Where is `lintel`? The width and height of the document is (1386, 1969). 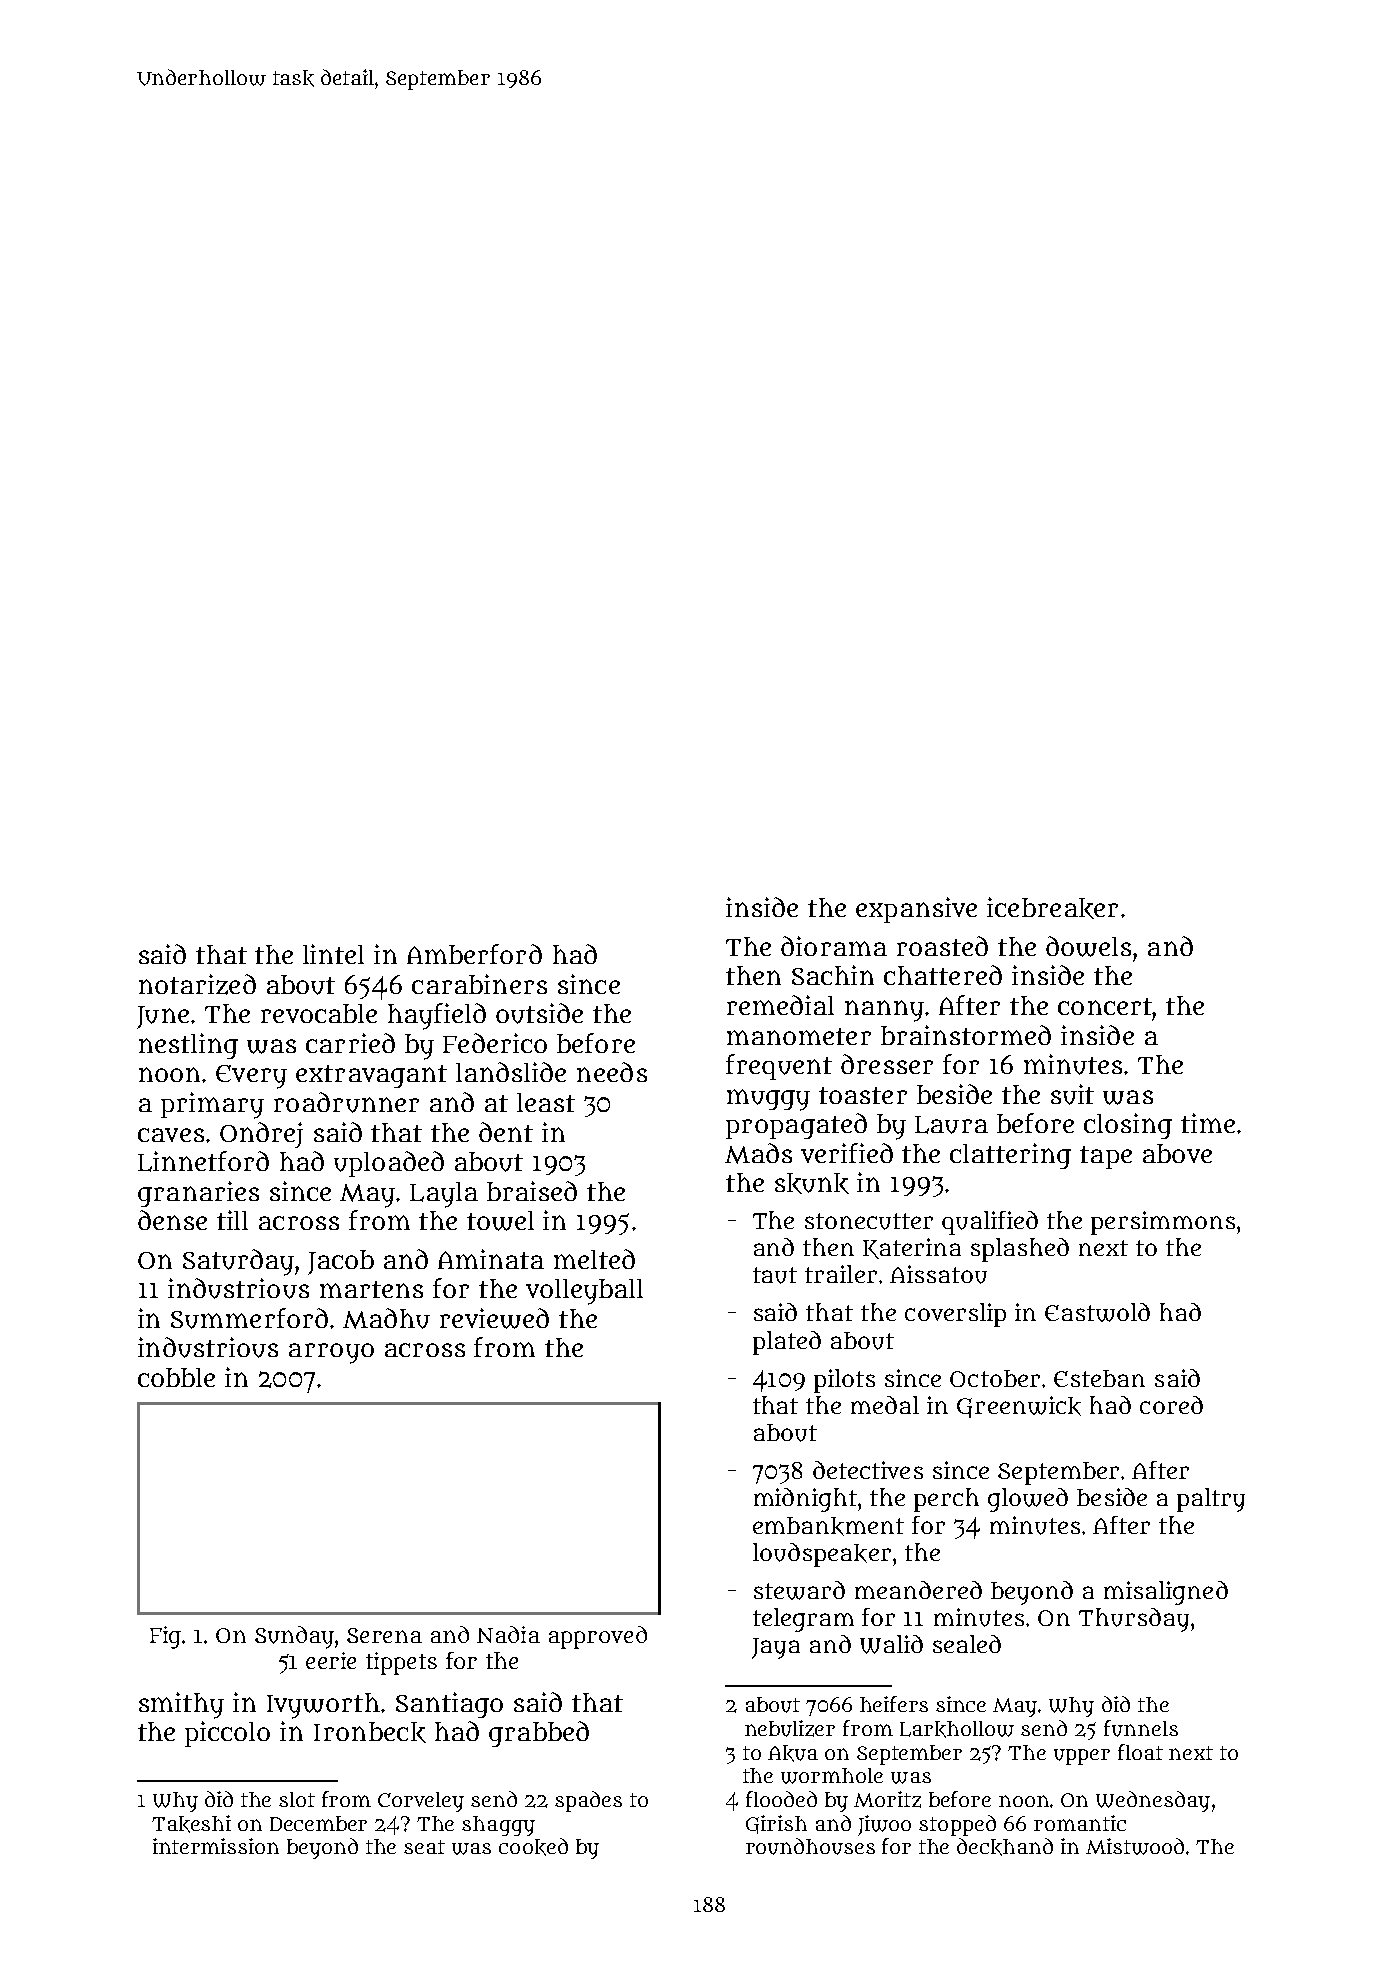
lintel is located at coordinates (333, 954).
